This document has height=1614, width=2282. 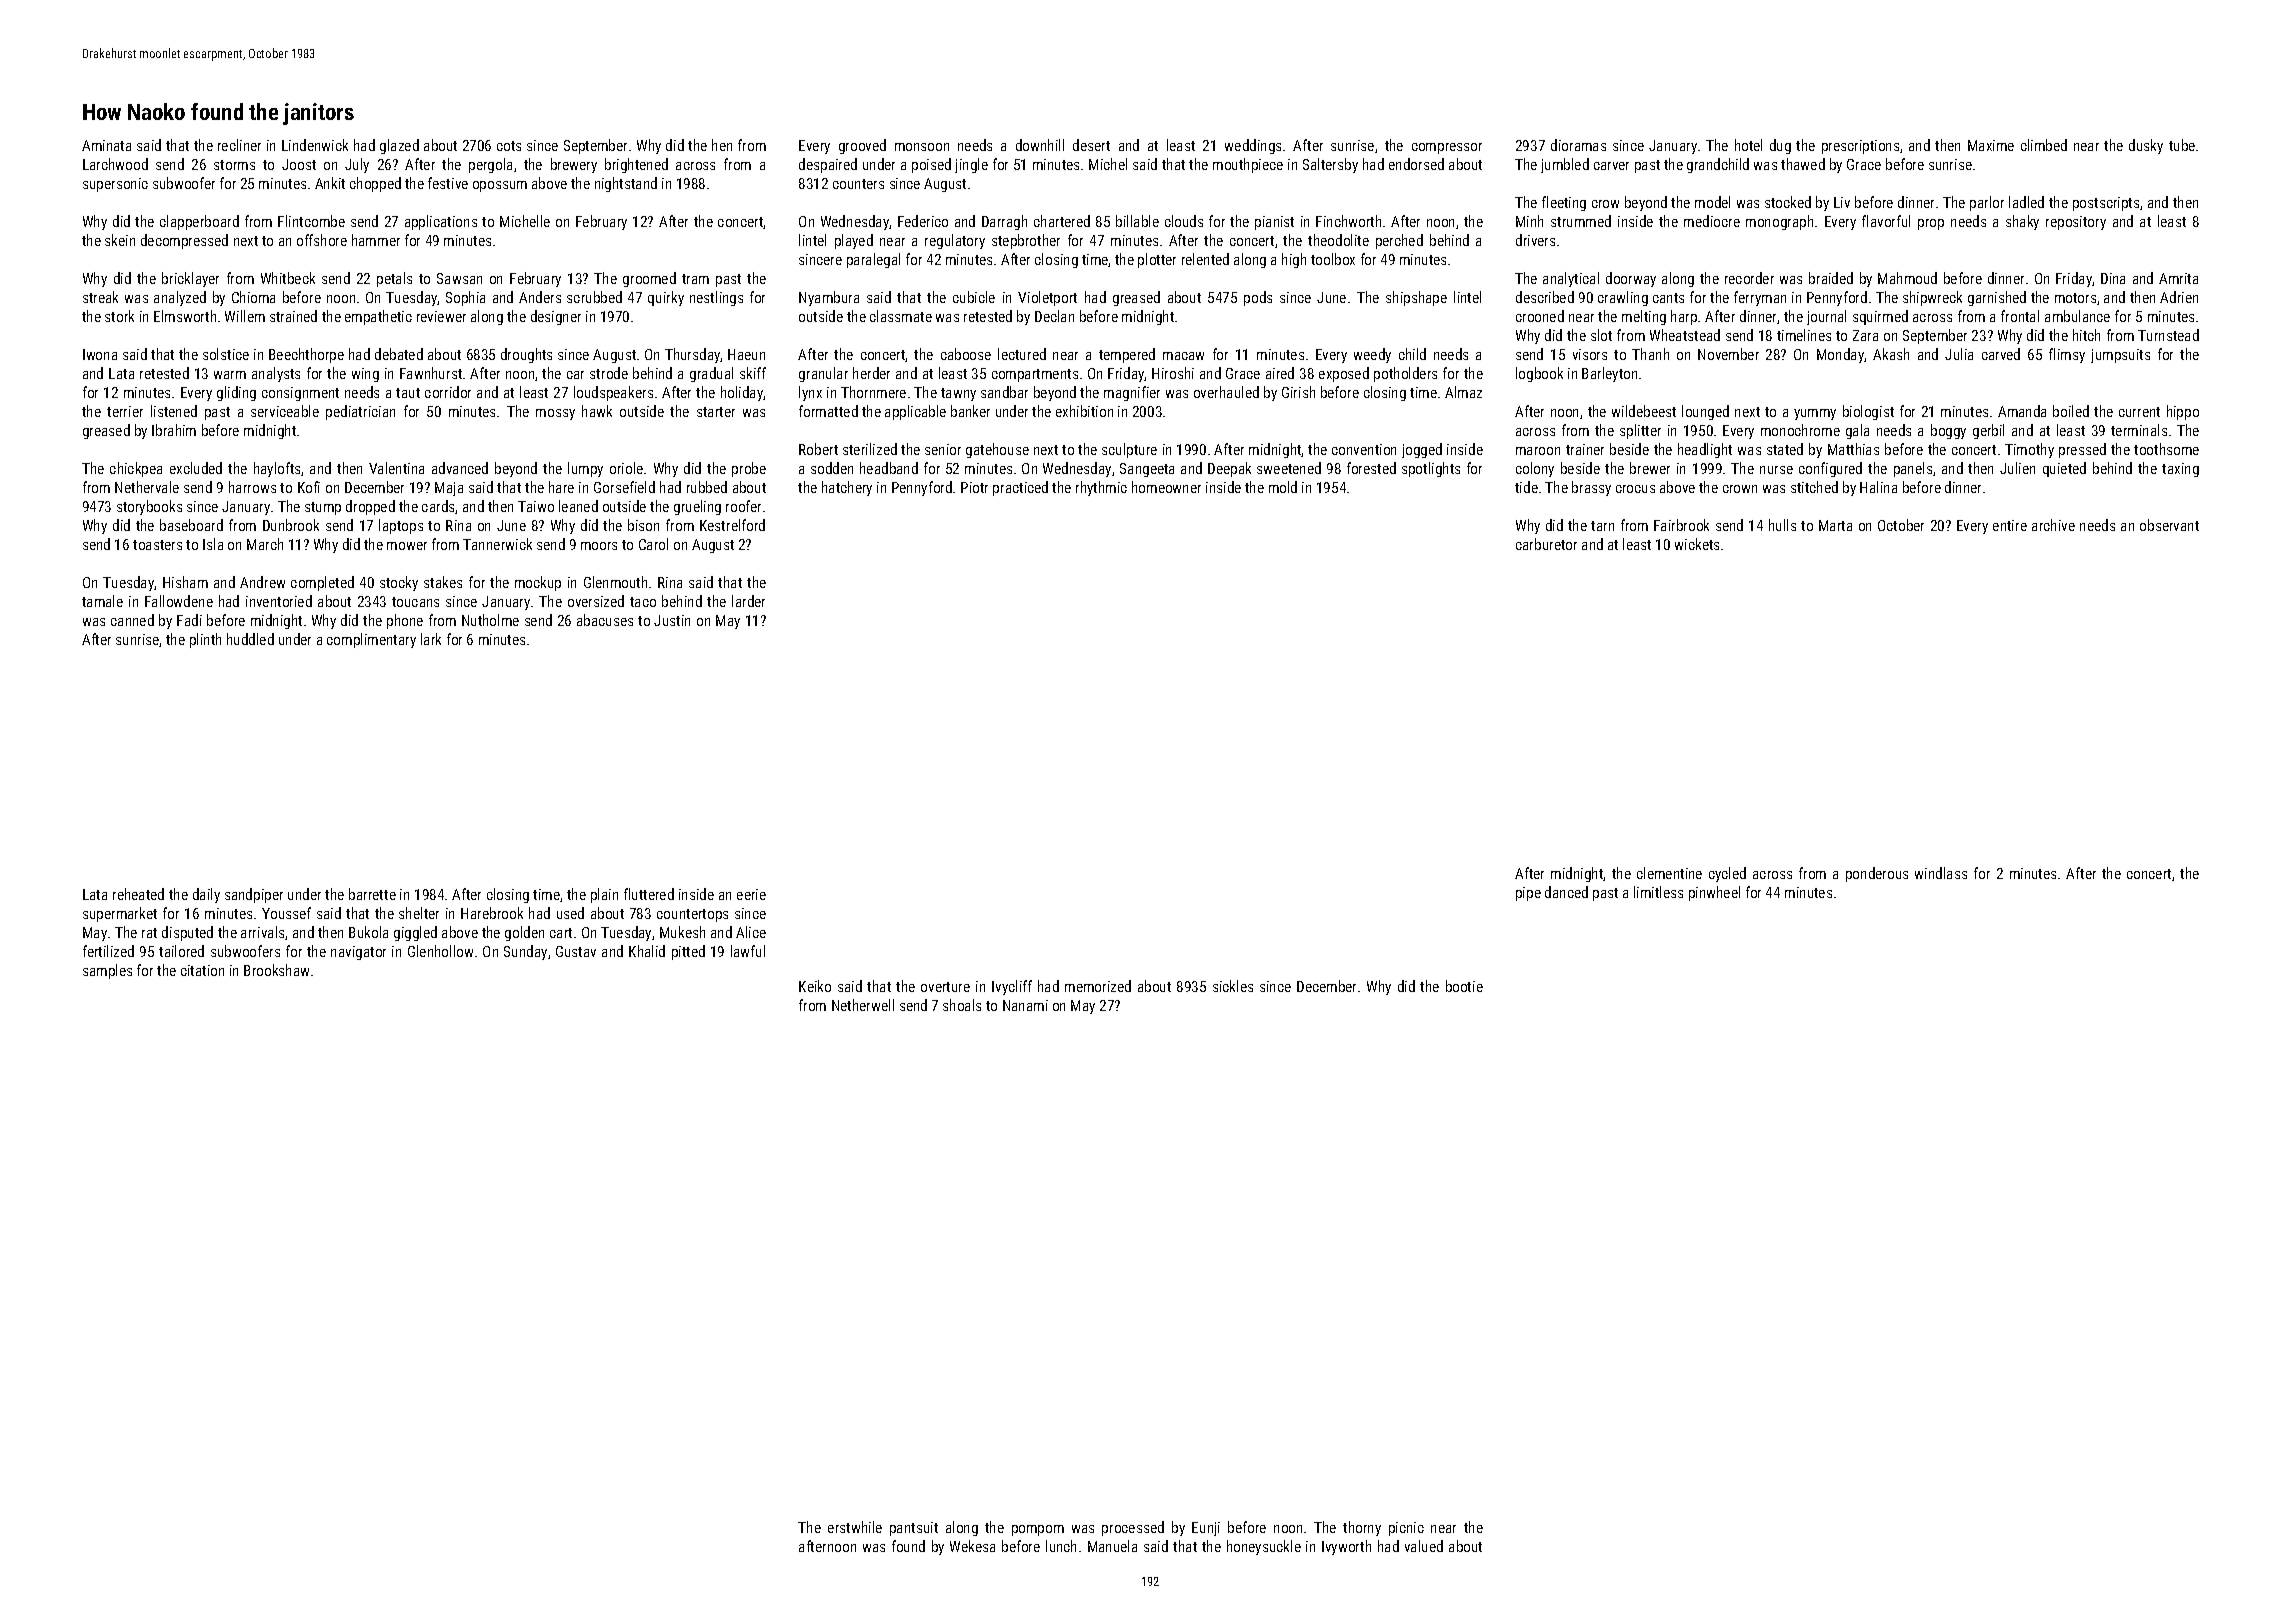 What do you see at coordinates (277, 469) in the document?
I see `haylofts` at bounding box center [277, 469].
